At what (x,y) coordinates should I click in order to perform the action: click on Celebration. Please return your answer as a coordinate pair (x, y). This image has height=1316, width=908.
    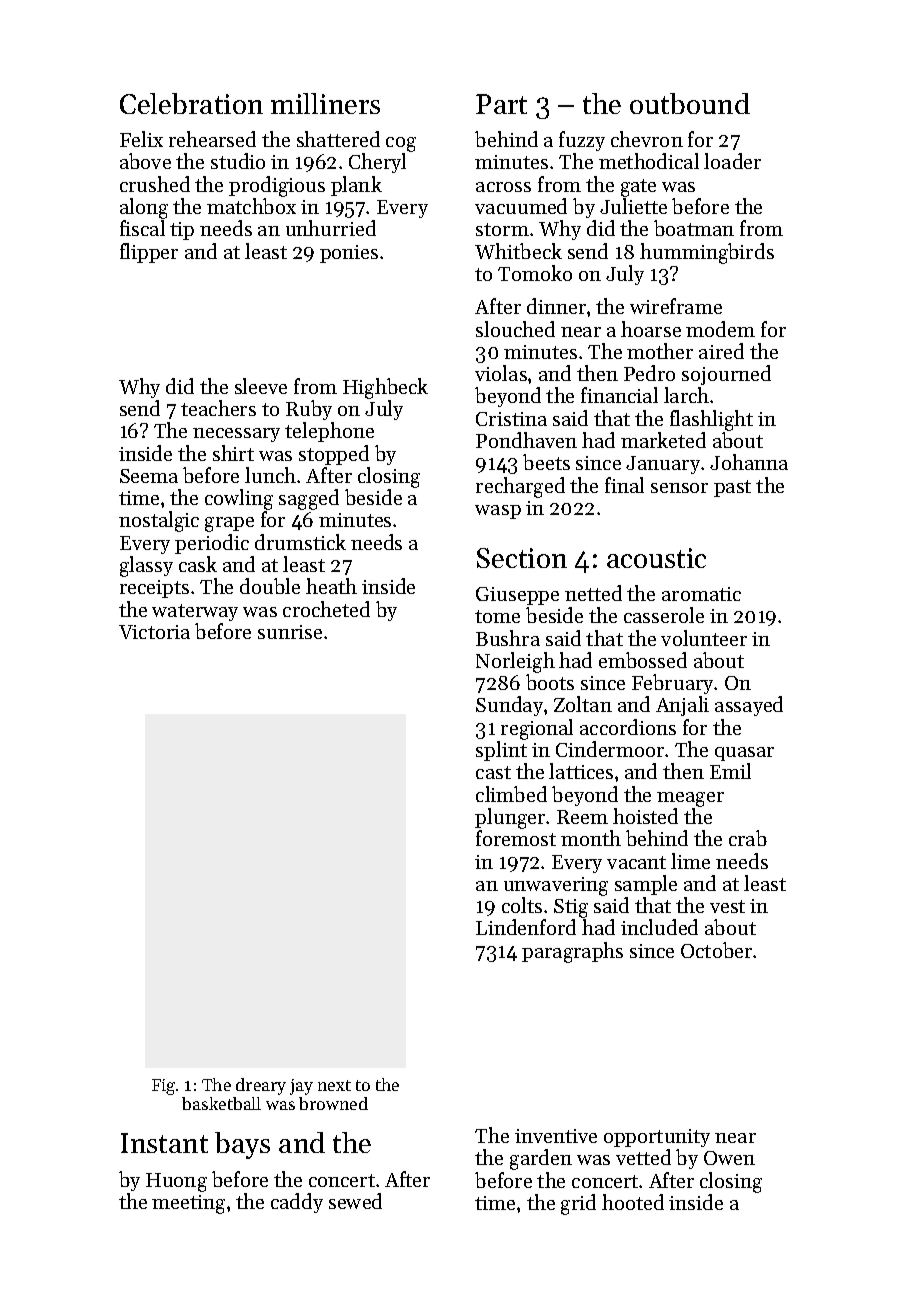
    Looking at the image, I should click on (191, 103).
